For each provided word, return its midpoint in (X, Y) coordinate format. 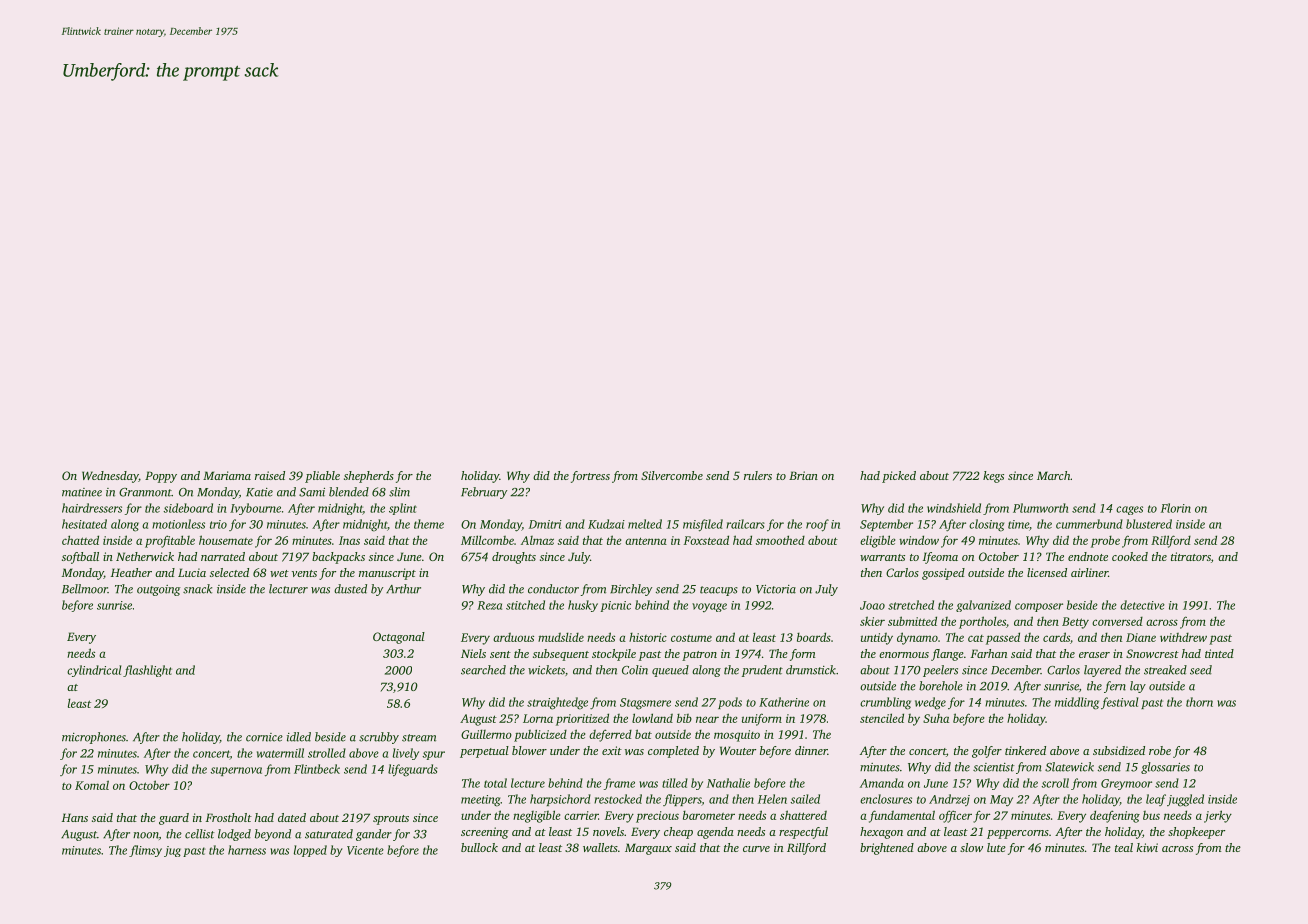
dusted (350, 589)
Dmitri (545, 524)
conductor (553, 589)
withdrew (1183, 637)
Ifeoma (940, 558)
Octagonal (399, 638)
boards (814, 637)
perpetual (484, 752)
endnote (1088, 556)
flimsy (145, 851)
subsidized (1119, 750)
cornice (264, 737)
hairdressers (92, 508)
